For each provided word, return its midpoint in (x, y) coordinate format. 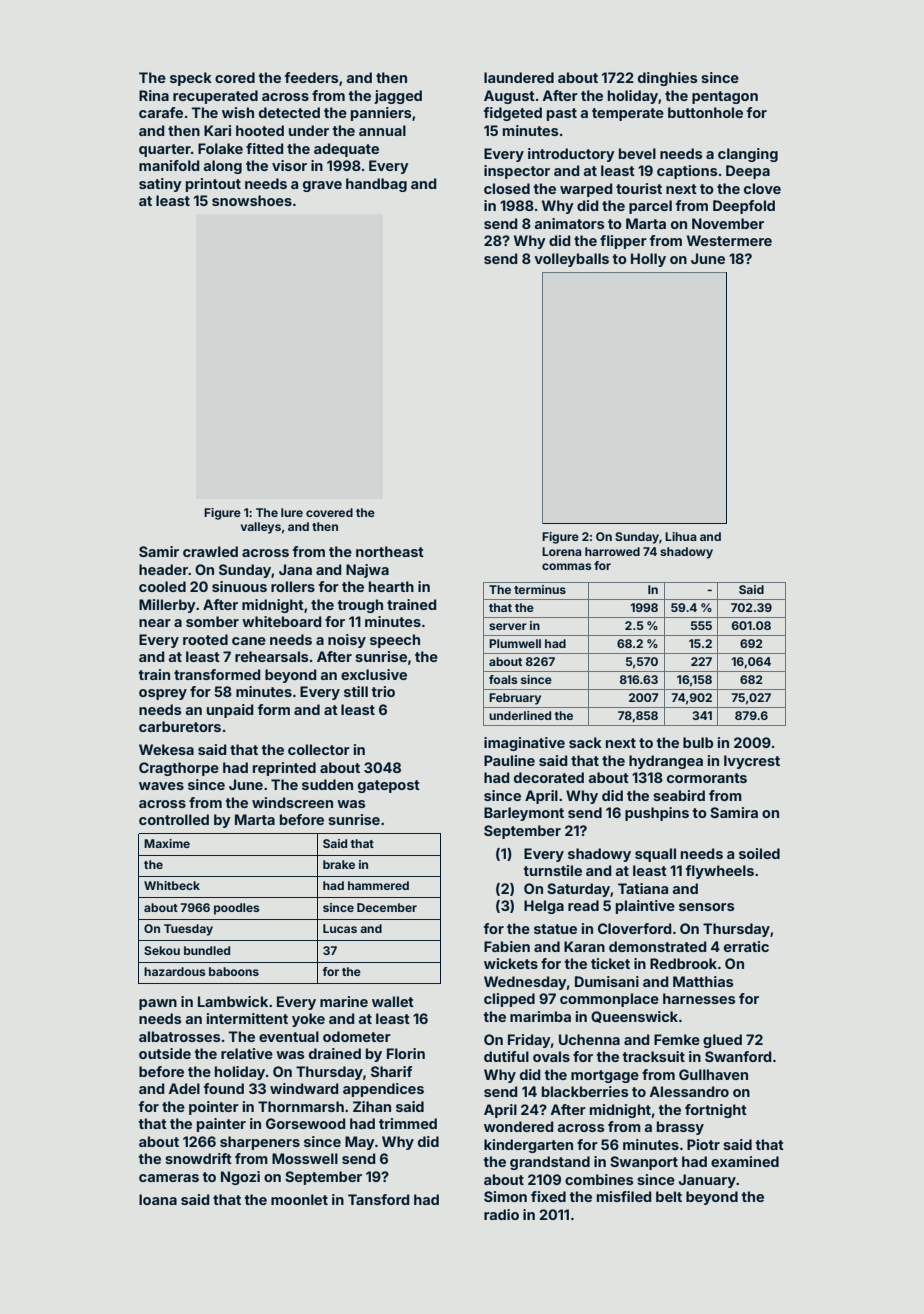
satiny (160, 185)
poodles (236, 909)
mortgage (605, 1076)
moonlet (299, 1199)
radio (501, 1214)
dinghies (668, 79)
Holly (648, 260)
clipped (509, 1000)
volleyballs (571, 260)
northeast (390, 551)
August (509, 97)
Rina (154, 95)
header (163, 569)
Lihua (681, 536)
